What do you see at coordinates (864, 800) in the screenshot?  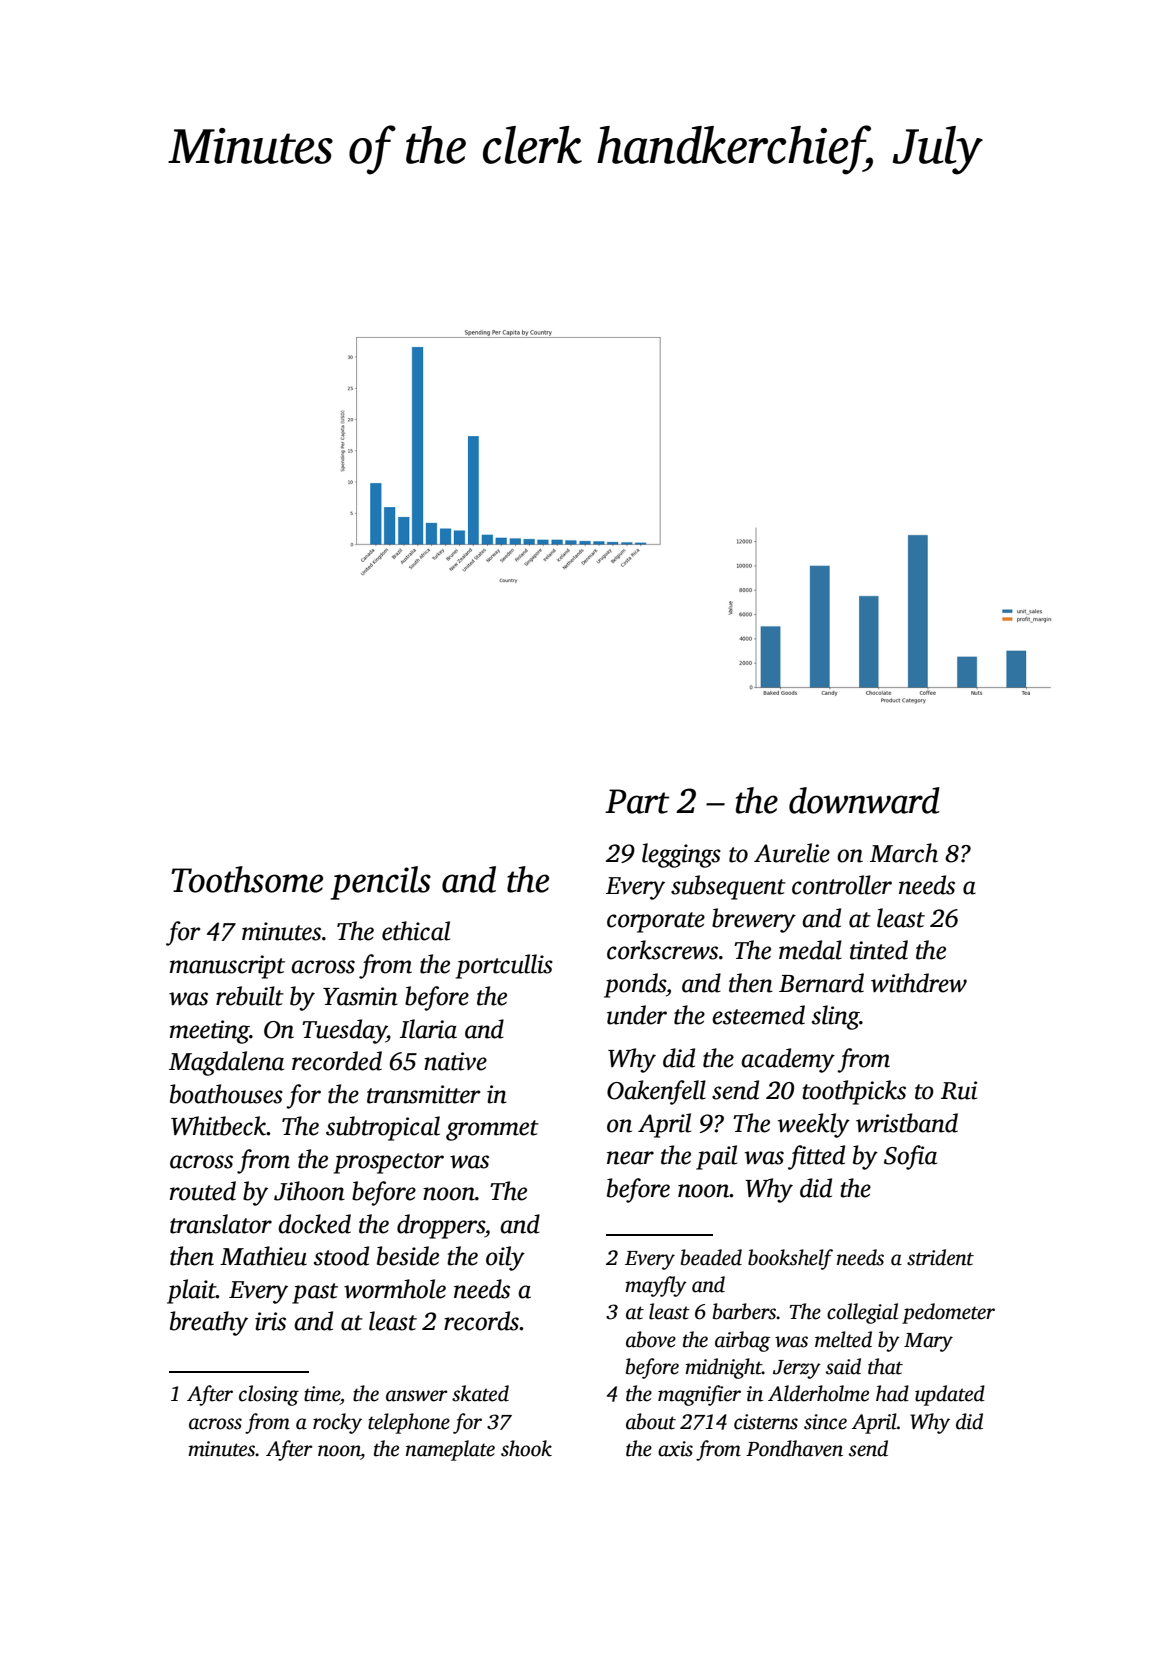 I see `downward` at bounding box center [864, 800].
